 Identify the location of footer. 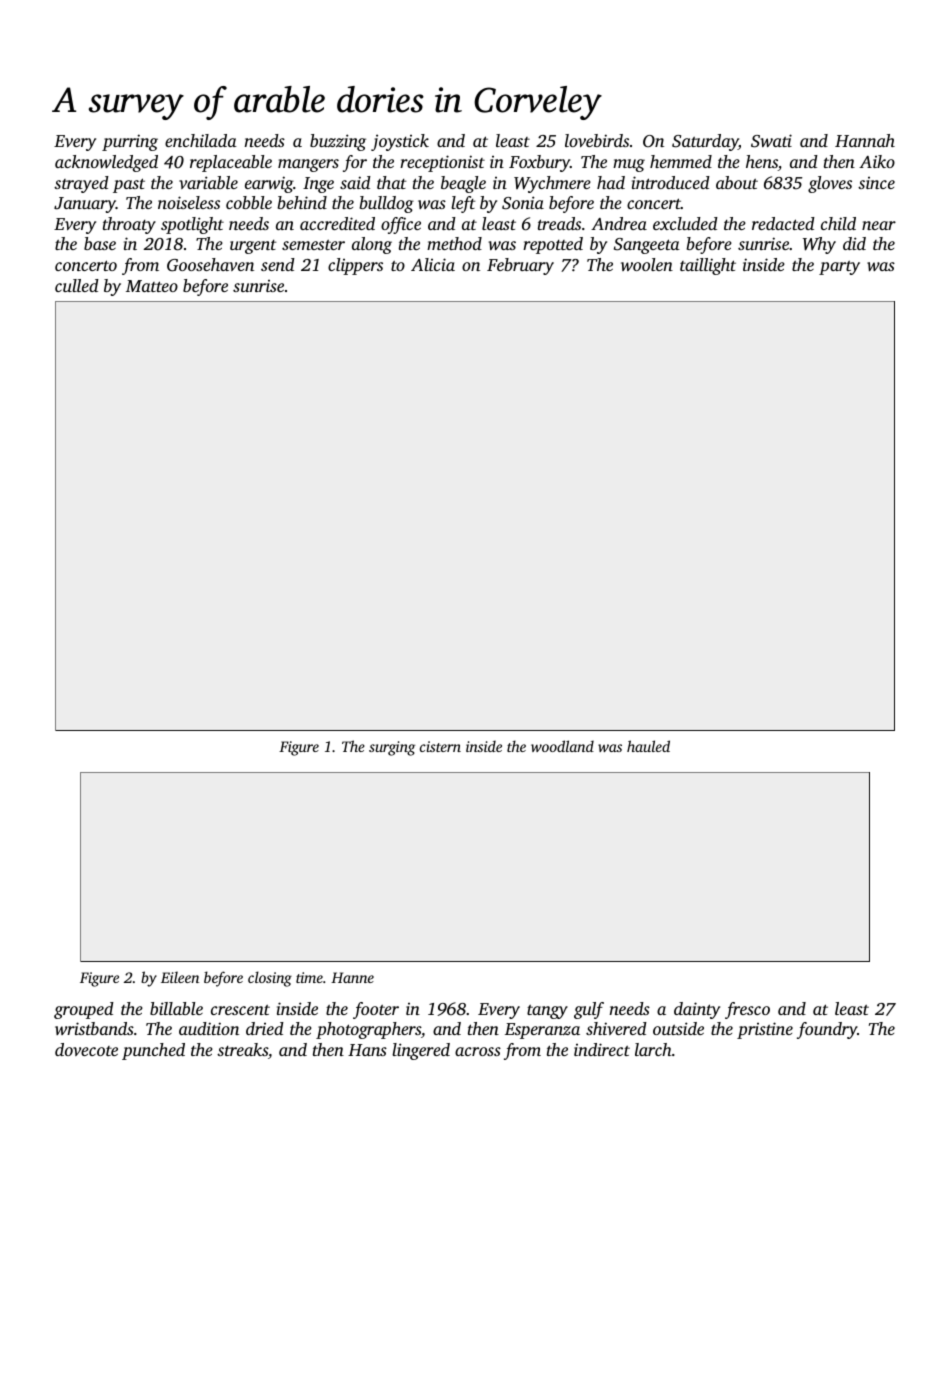
(376, 1010).
